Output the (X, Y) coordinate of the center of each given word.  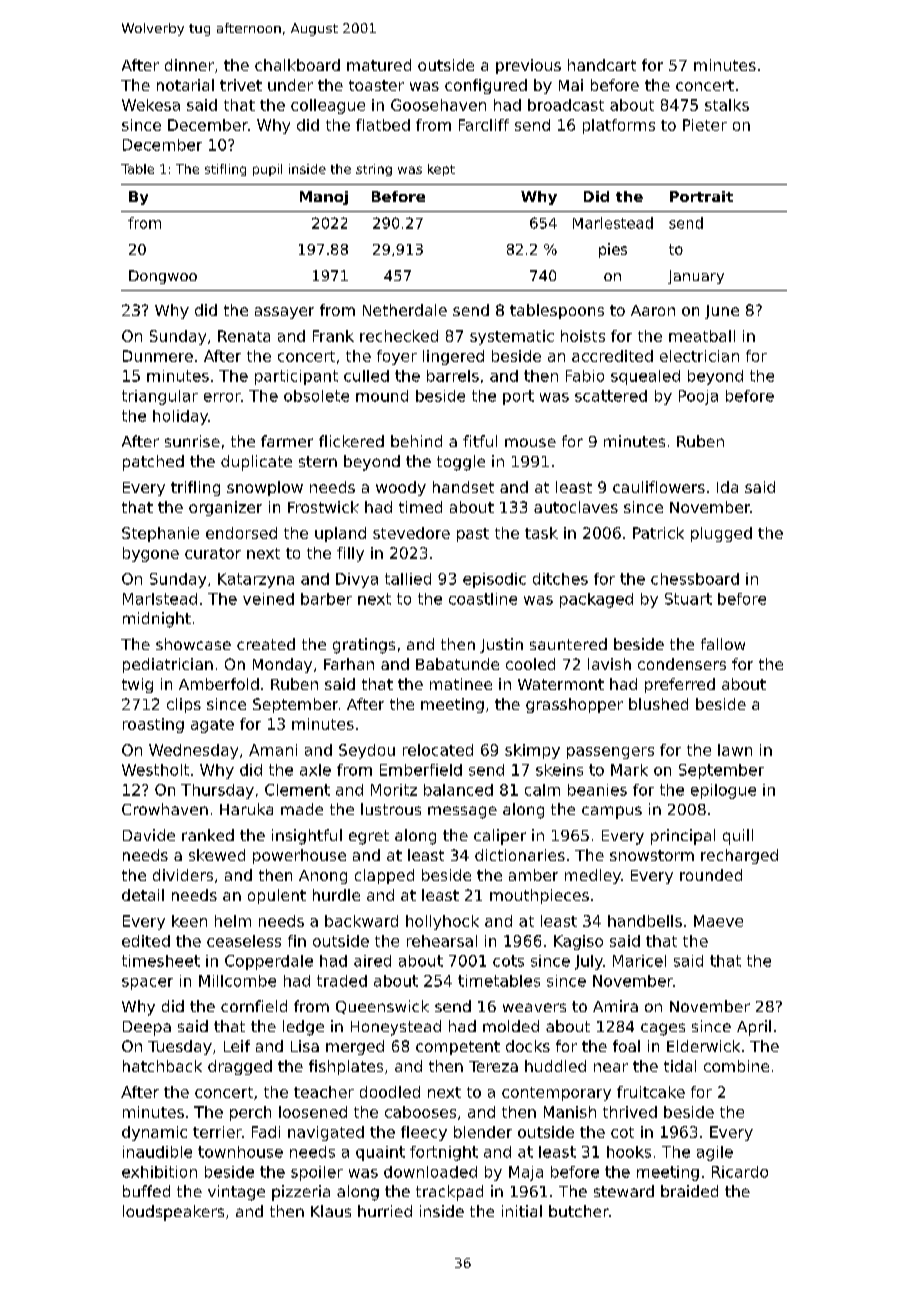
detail (143, 895)
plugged (721, 534)
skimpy (532, 751)
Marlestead (613, 223)
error (222, 397)
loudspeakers (173, 1213)
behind (416, 441)
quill (738, 837)
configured (486, 86)
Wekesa (151, 105)
